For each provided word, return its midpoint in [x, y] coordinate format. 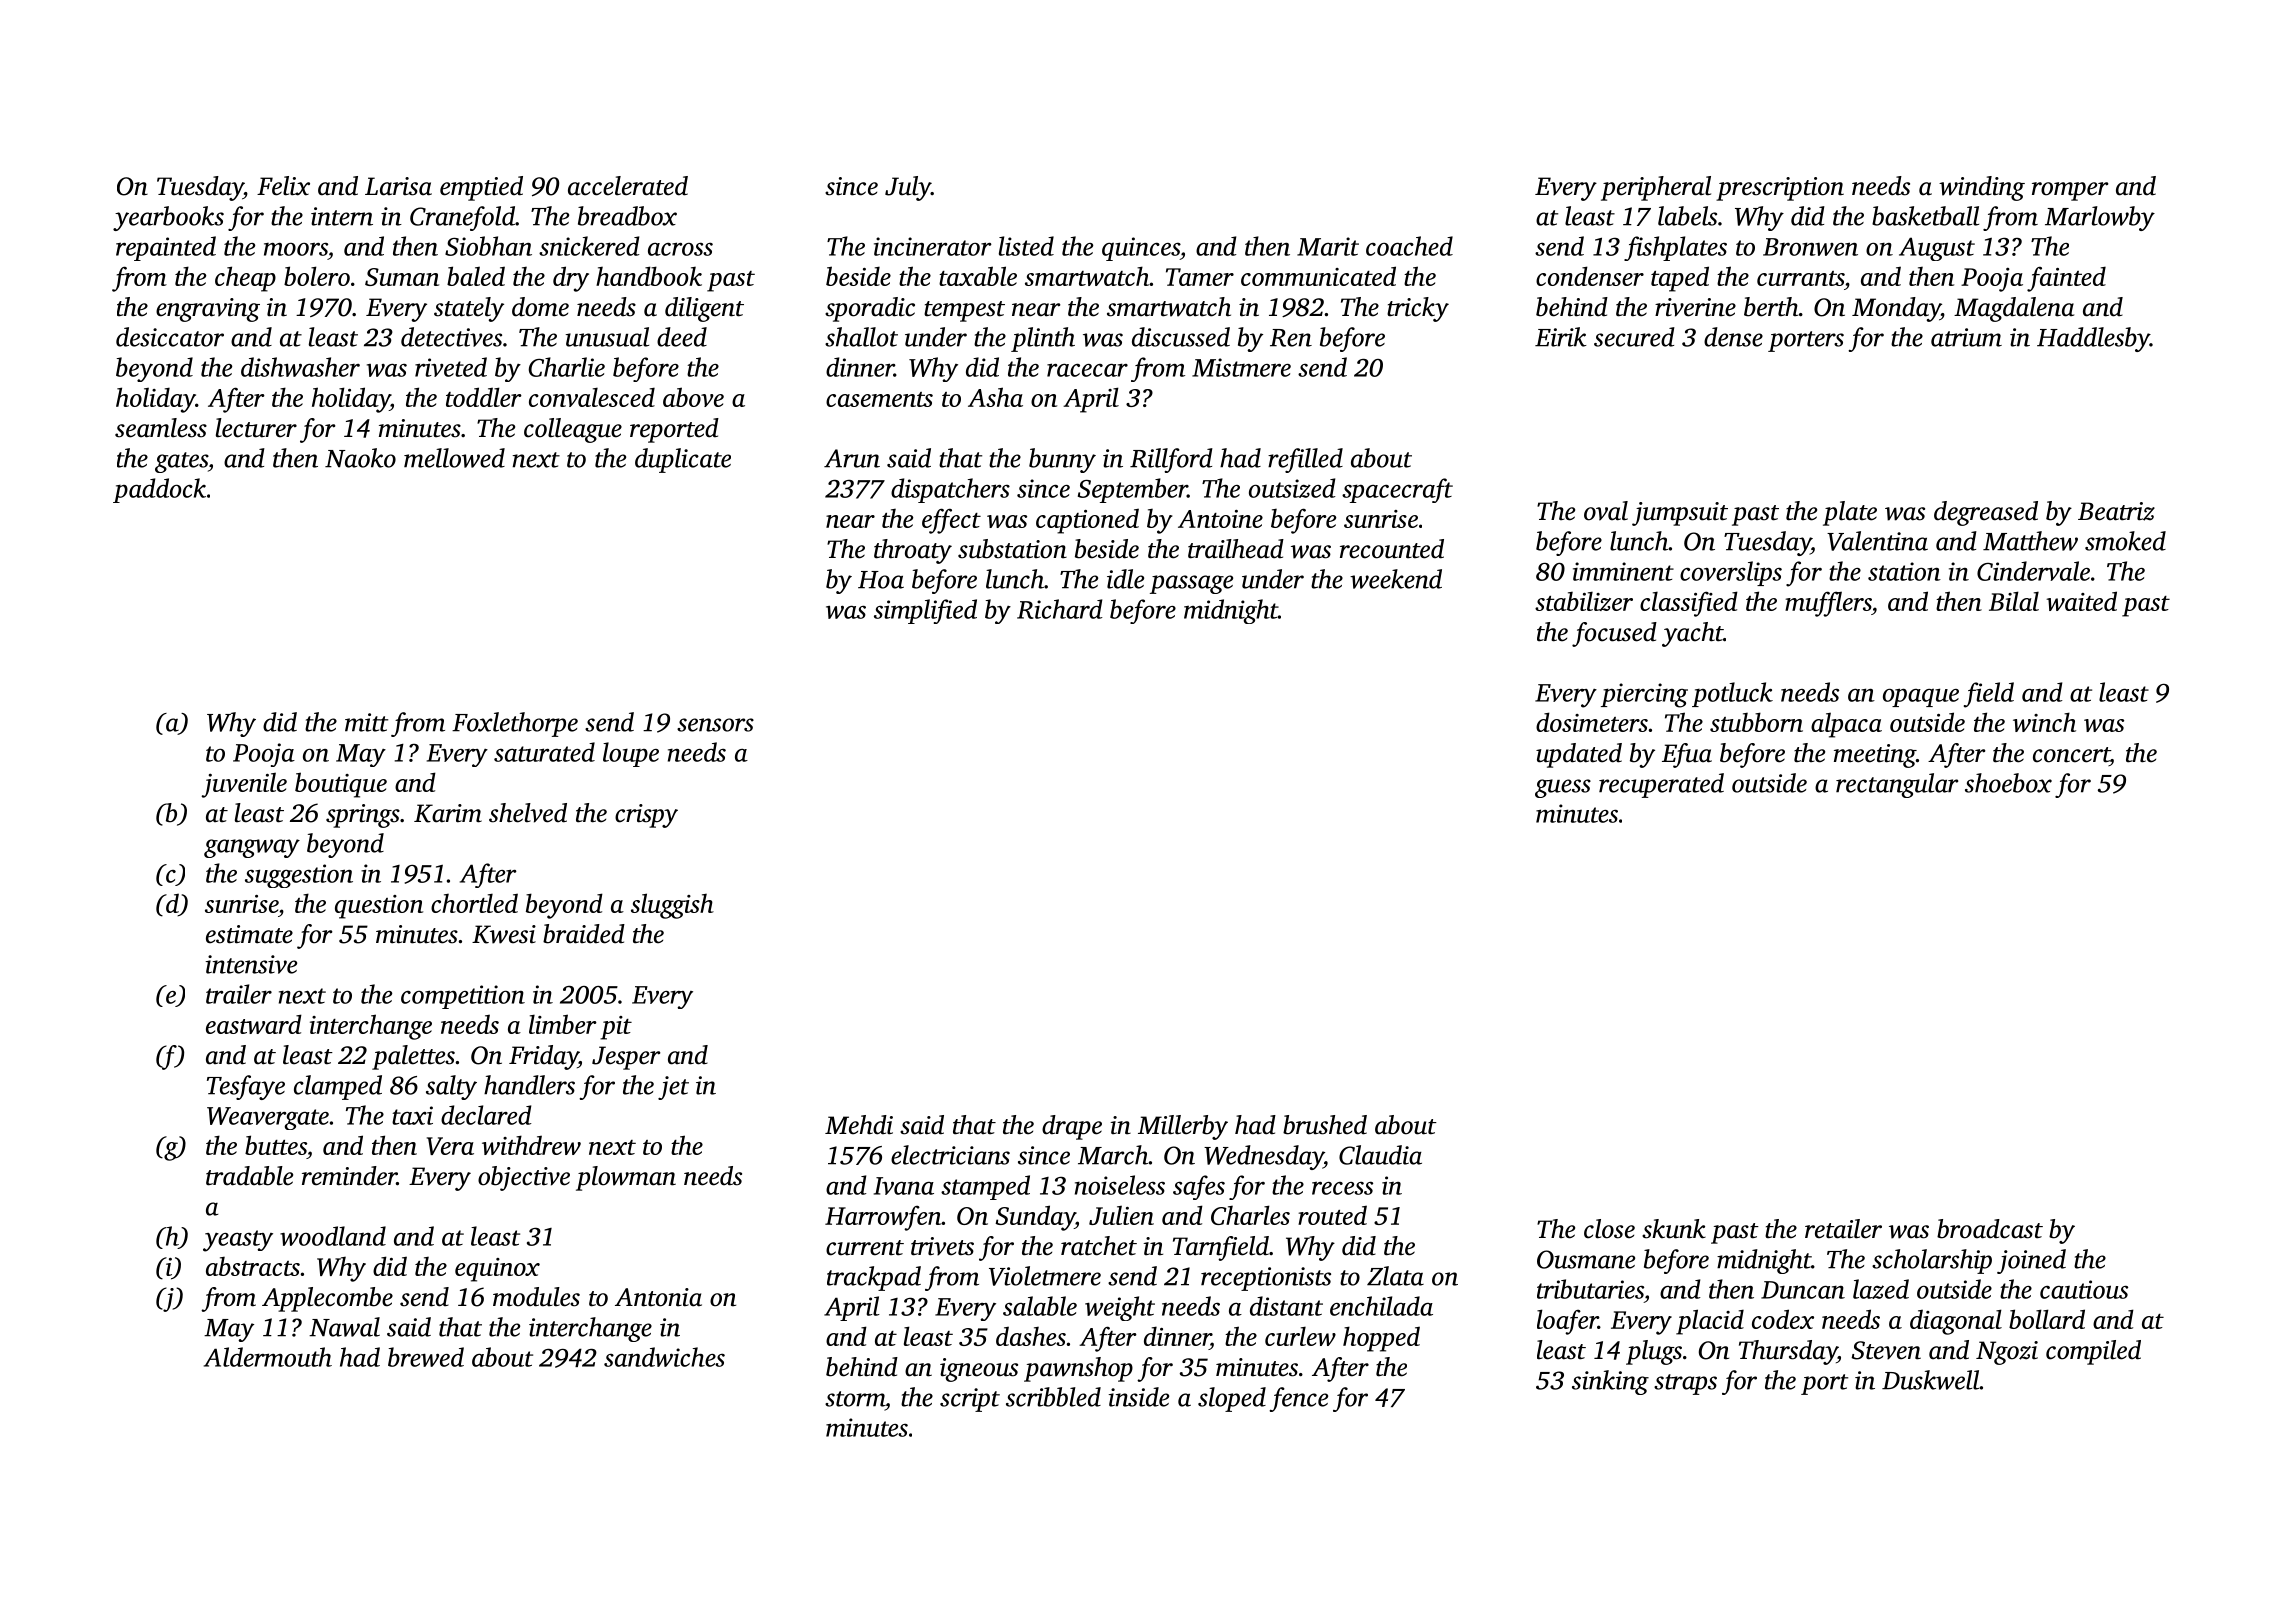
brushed [1325, 1125]
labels [1687, 216]
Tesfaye [246, 1087]
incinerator [933, 246]
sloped [1232, 1399]
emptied [481, 188]
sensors [715, 725]
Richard [1060, 609]
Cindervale [2033, 571]
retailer [1843, 1229]
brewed [426, 1357]
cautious [2084, 1289]
